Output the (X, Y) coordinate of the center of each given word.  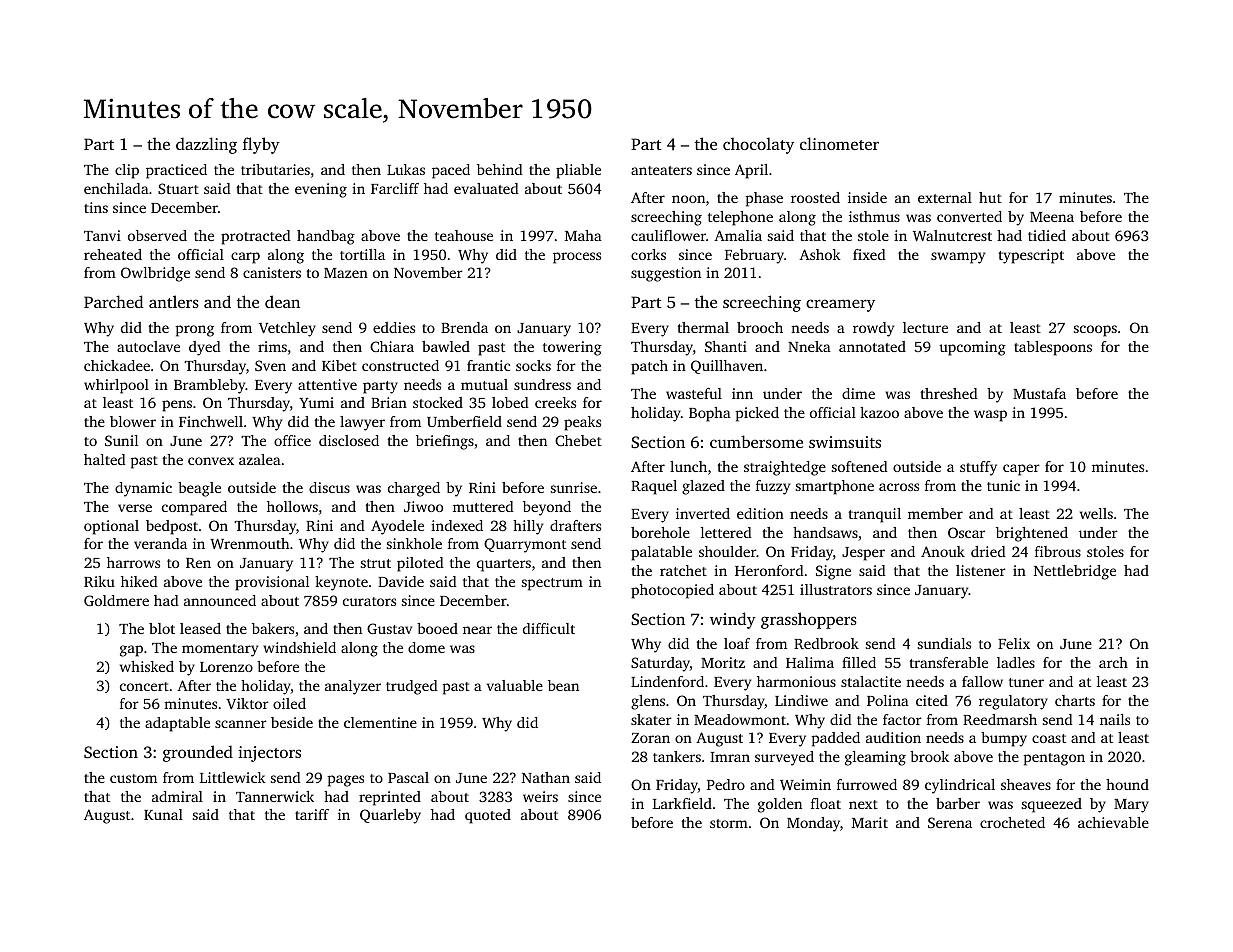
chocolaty (758, 145)
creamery (840, 305)
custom (133, 778)
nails (1115, 719)
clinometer (839, 143)
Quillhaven (727, 367)
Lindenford (667, 681)
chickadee (117, 365)
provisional (272, 583)
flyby (261, 145)
